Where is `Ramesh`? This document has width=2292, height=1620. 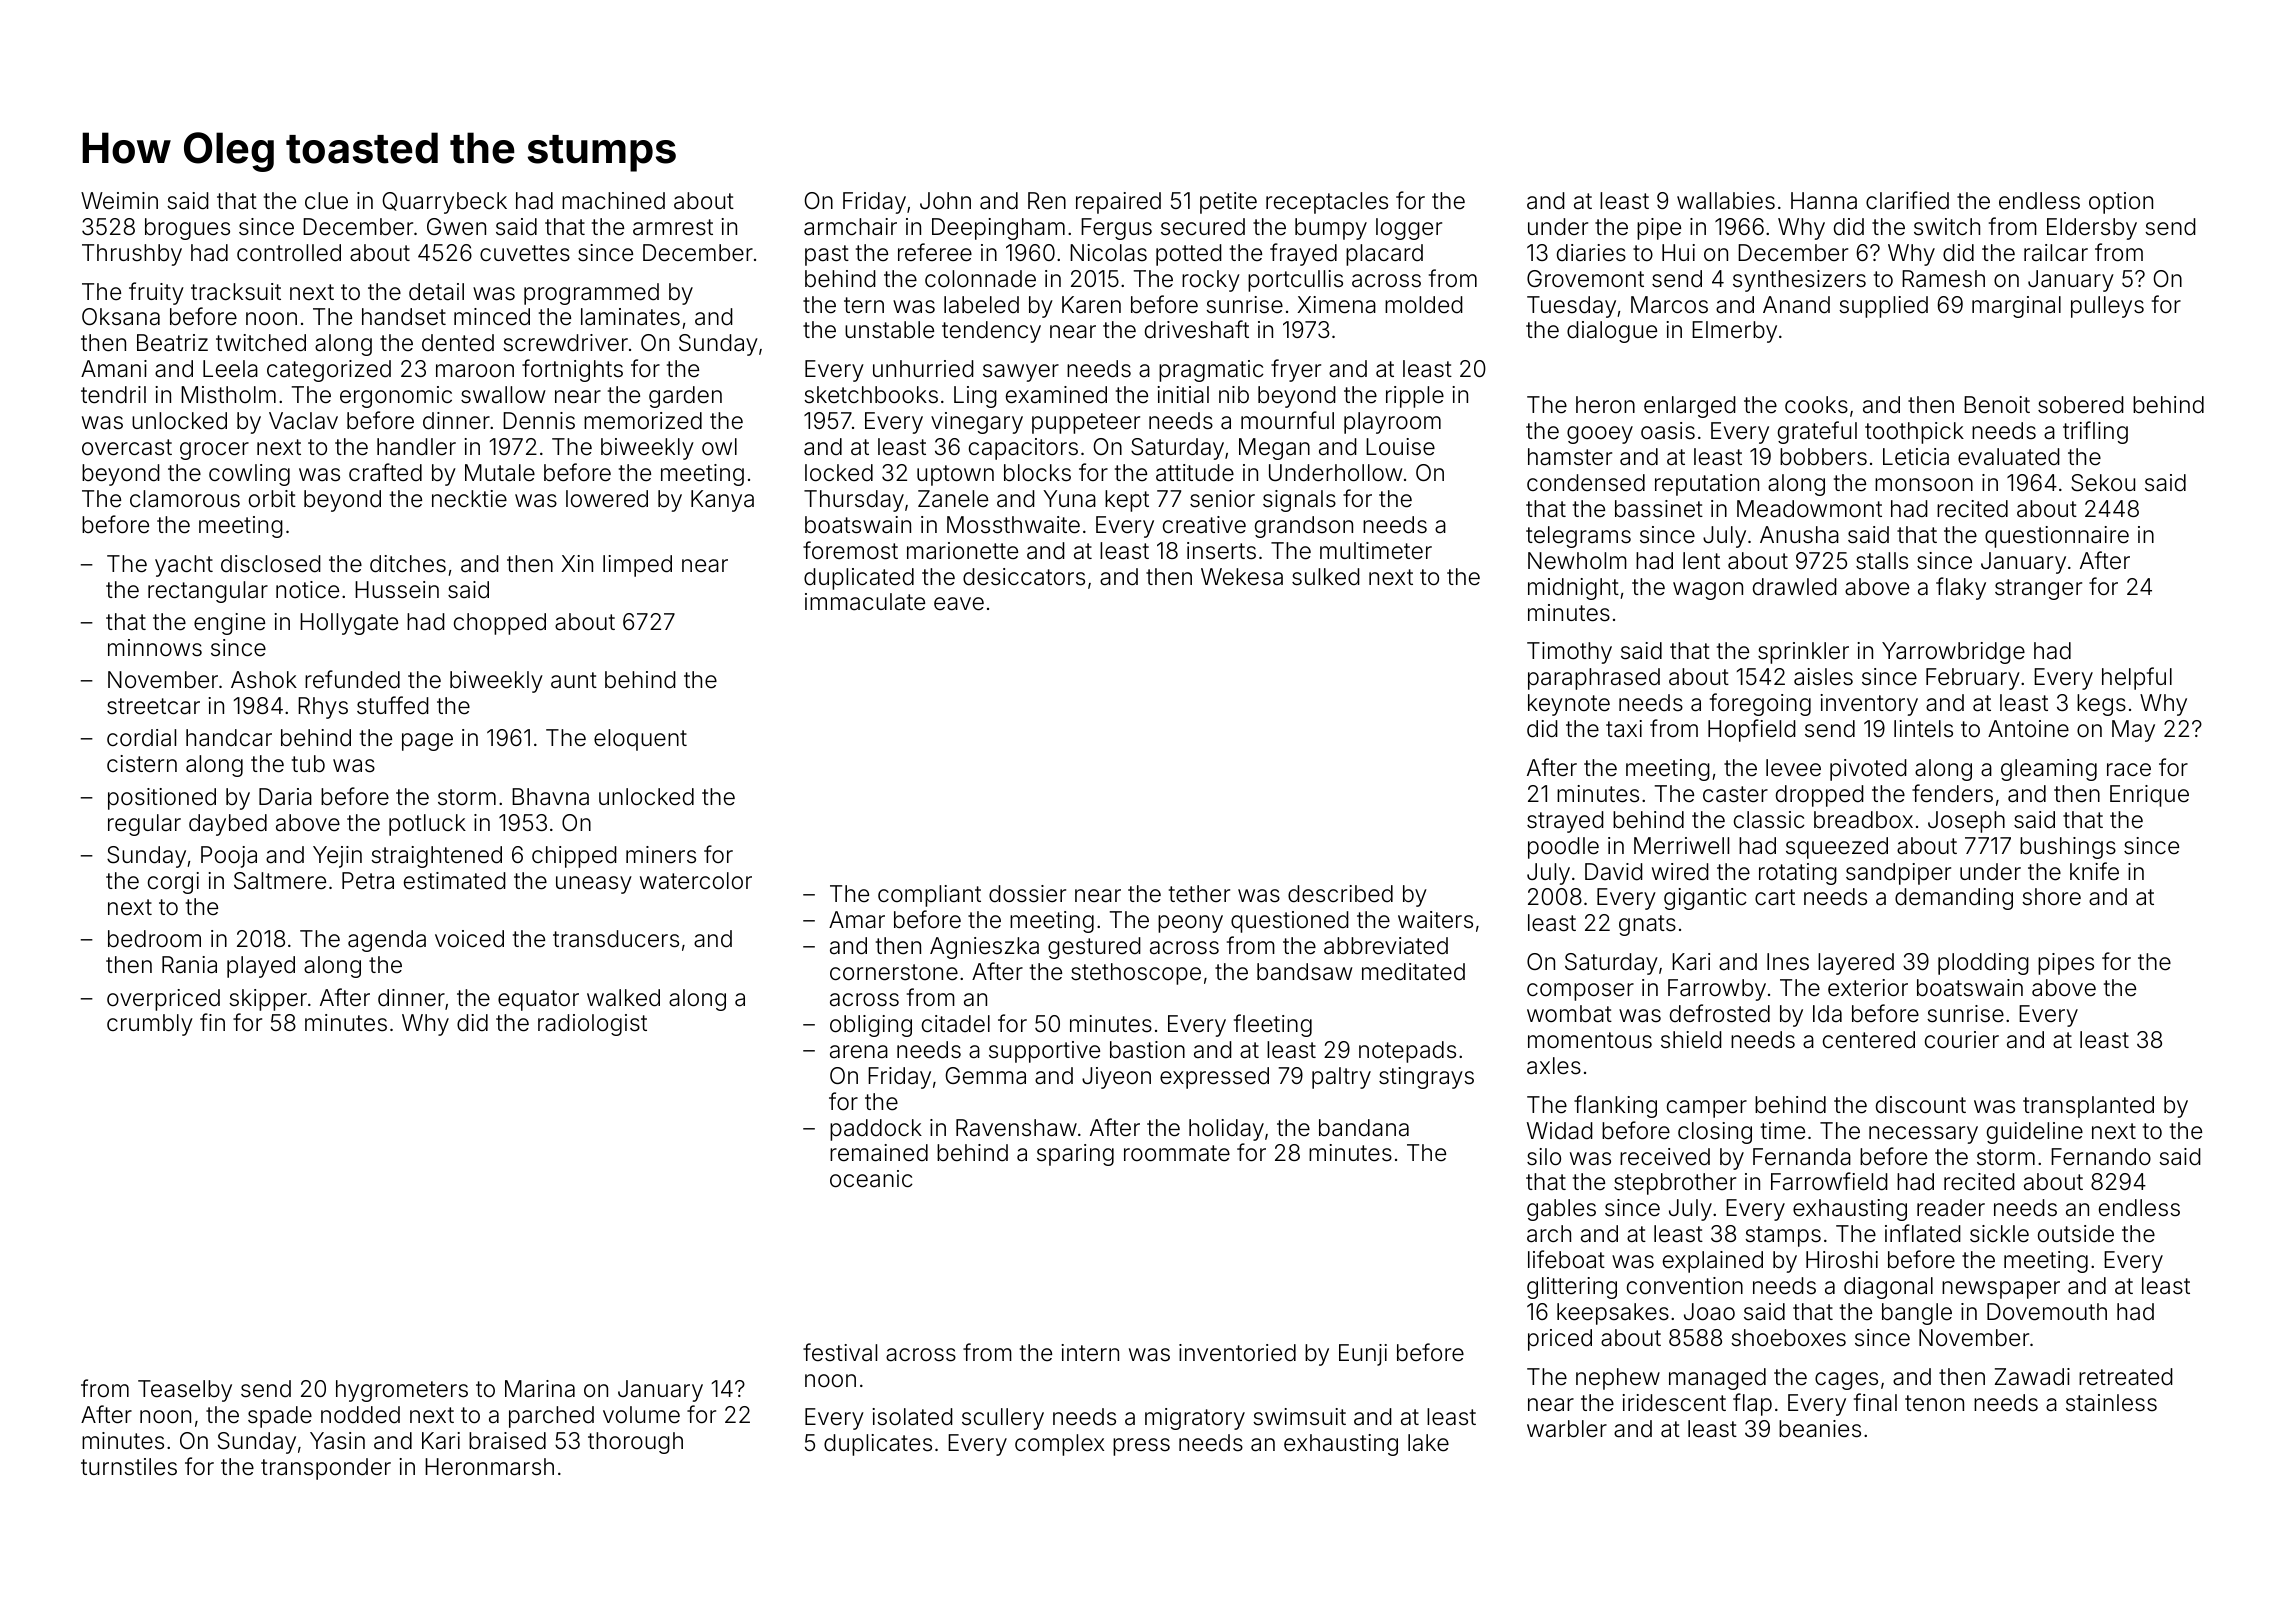
Ramesh is located at coordinates (1943, 279).
